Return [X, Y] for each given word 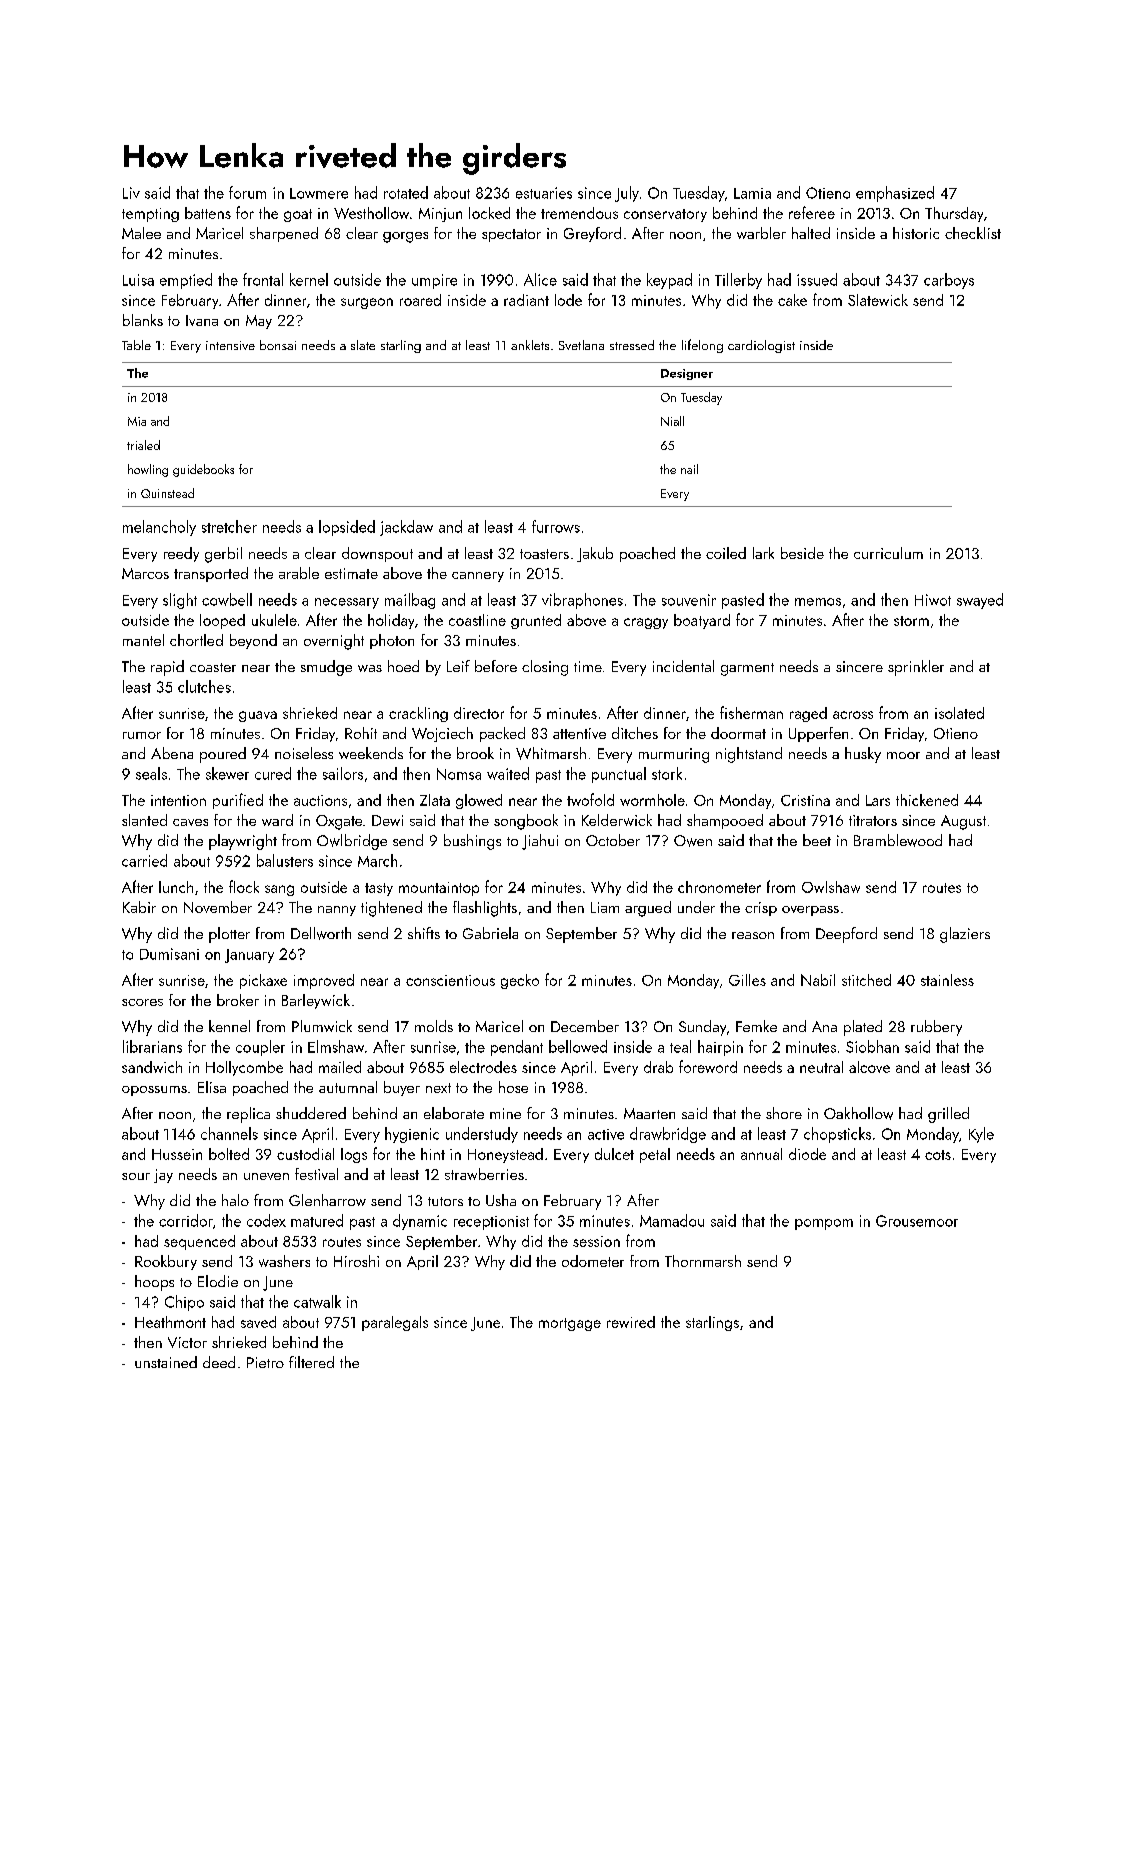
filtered [311, 1362]
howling [148, 470]
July [627, 194]
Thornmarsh [703, 1261]
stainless [947, 980]
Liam [605, 907]
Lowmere [319, 193]
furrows [556, 526]
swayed [980, 601]
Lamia [752, 193]
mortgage [570, 1324]
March [377, 860]
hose [513, 1087]
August [963, 822]
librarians [152, 1046]
